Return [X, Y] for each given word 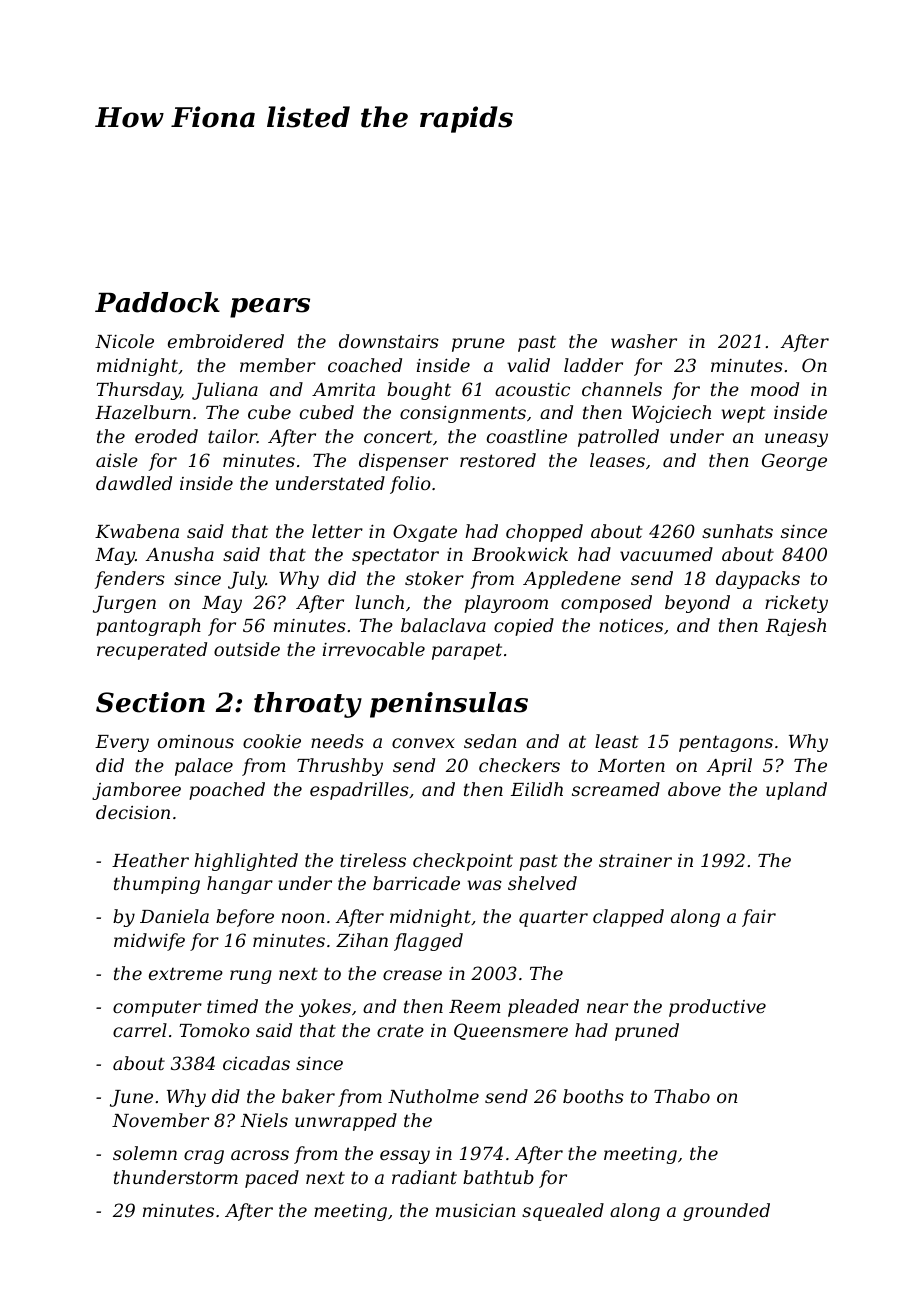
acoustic [532, 389]
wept [743, 414]
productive [717, 1008]
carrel [140, 1030]
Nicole [124, 341]
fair [759, 918]
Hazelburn [143, 412]
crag [204, 1157]
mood [775, 389]
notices [631, 625]
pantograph [148, 627]
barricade [416, 883]
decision [133, 812]
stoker [434, 578]
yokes [325, 1008]
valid [528, 365]
